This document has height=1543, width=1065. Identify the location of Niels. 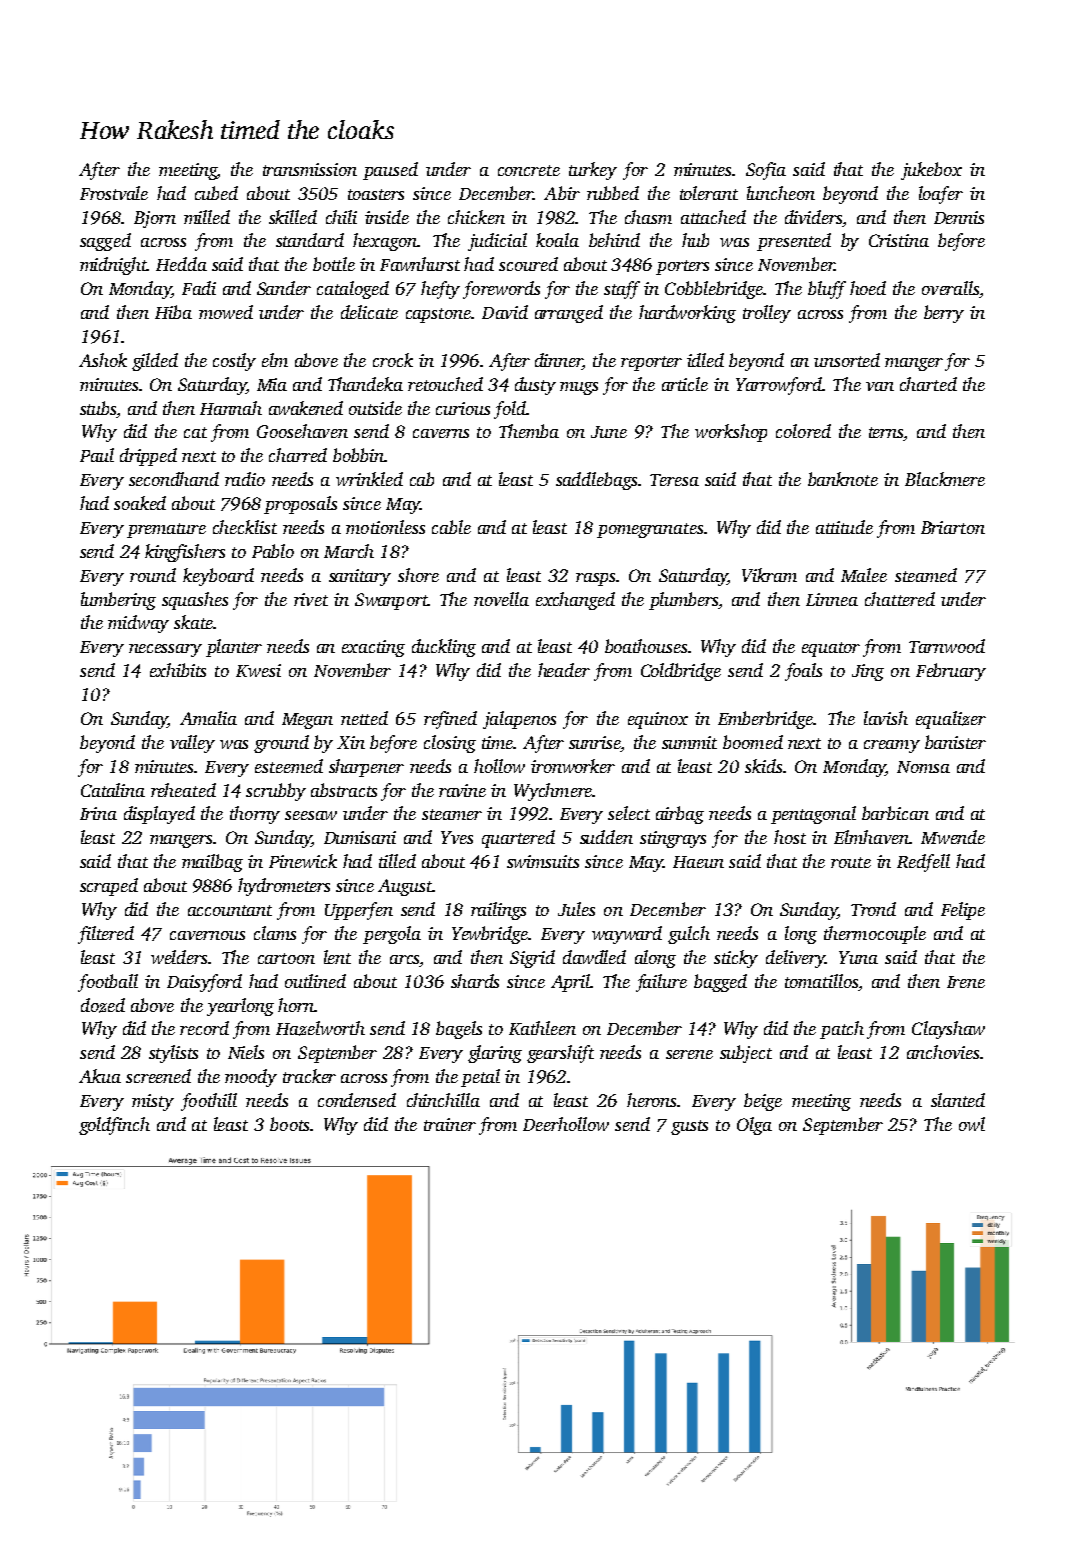
(246, 1052).
